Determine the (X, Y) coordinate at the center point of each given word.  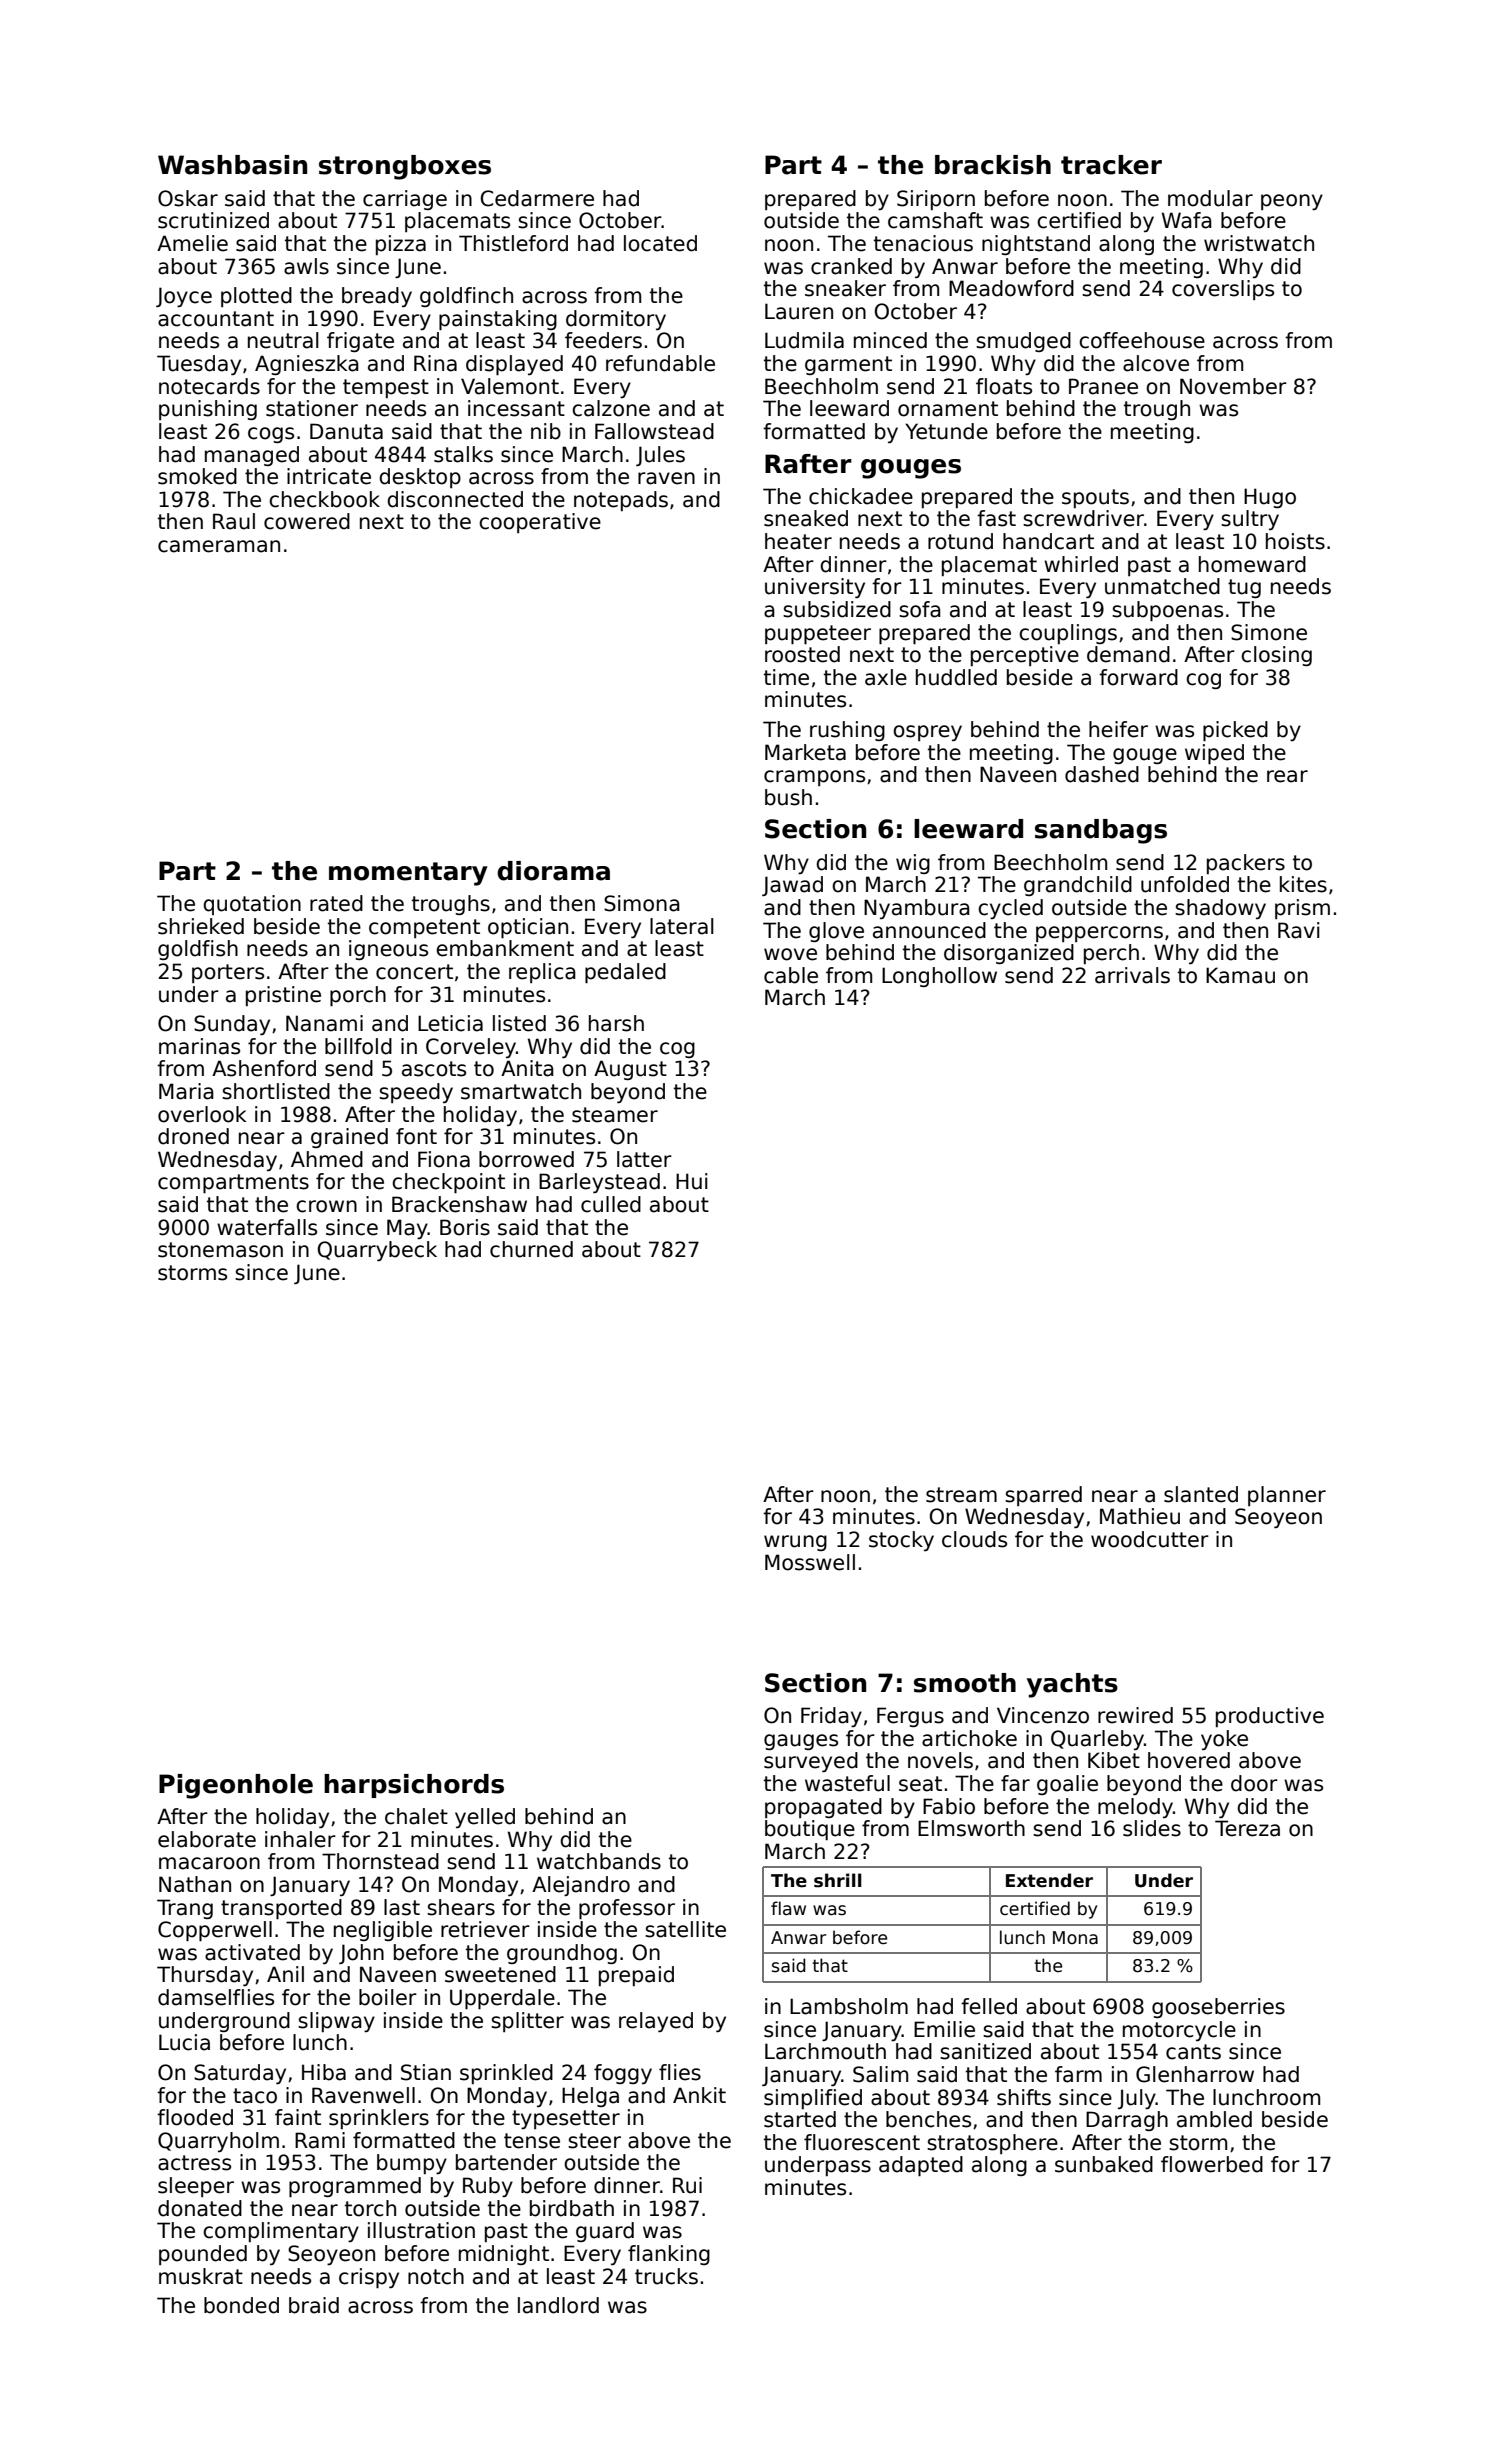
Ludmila (804, 340)
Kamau (1240, 975)
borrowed (526, 1159)
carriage (405, 200)
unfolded (1185, 884)
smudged (1023, 342)
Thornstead (380, 1861)
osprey (927, 733)
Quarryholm (218, 2142)
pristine (283, 996)
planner (1287, 1496)
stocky (901, 1541)
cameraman (219, 546)
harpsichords (414, 1786)
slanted (1201, 1494)
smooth (965, 1683)
